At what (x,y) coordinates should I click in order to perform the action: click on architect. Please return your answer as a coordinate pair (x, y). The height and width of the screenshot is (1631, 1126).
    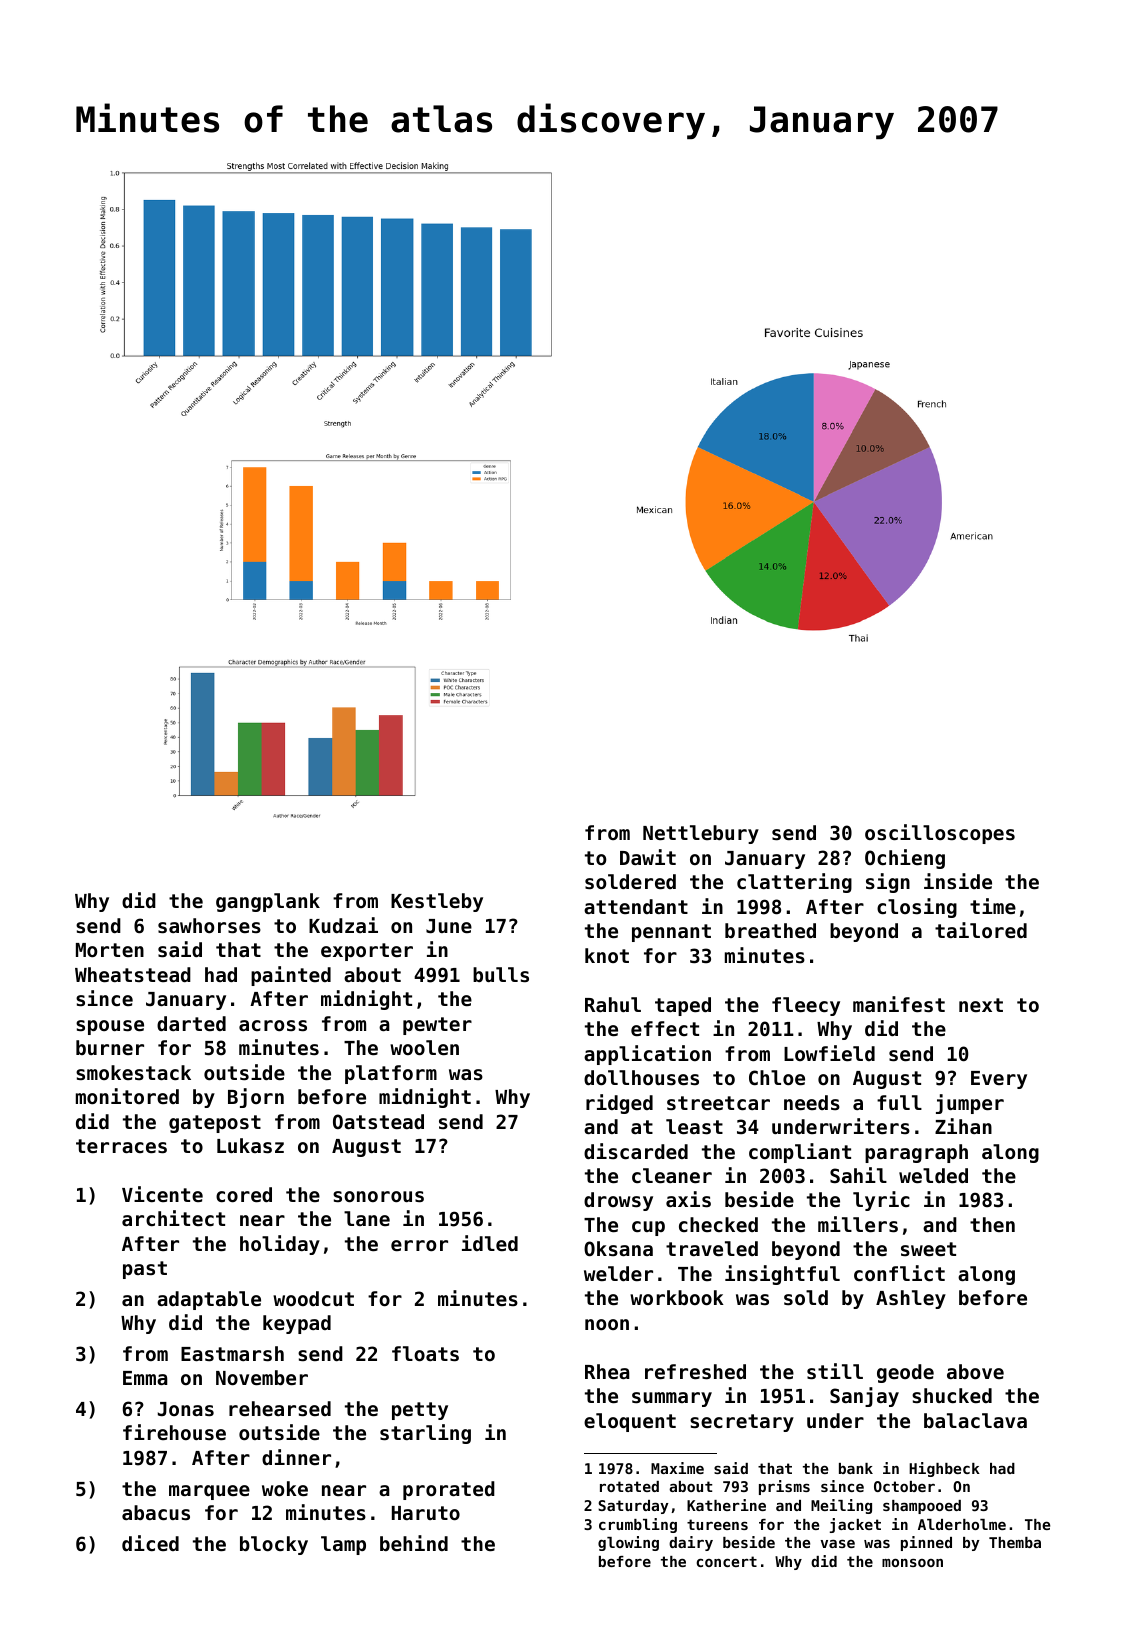
    Looking at the image, I should click on (173, 1218).
